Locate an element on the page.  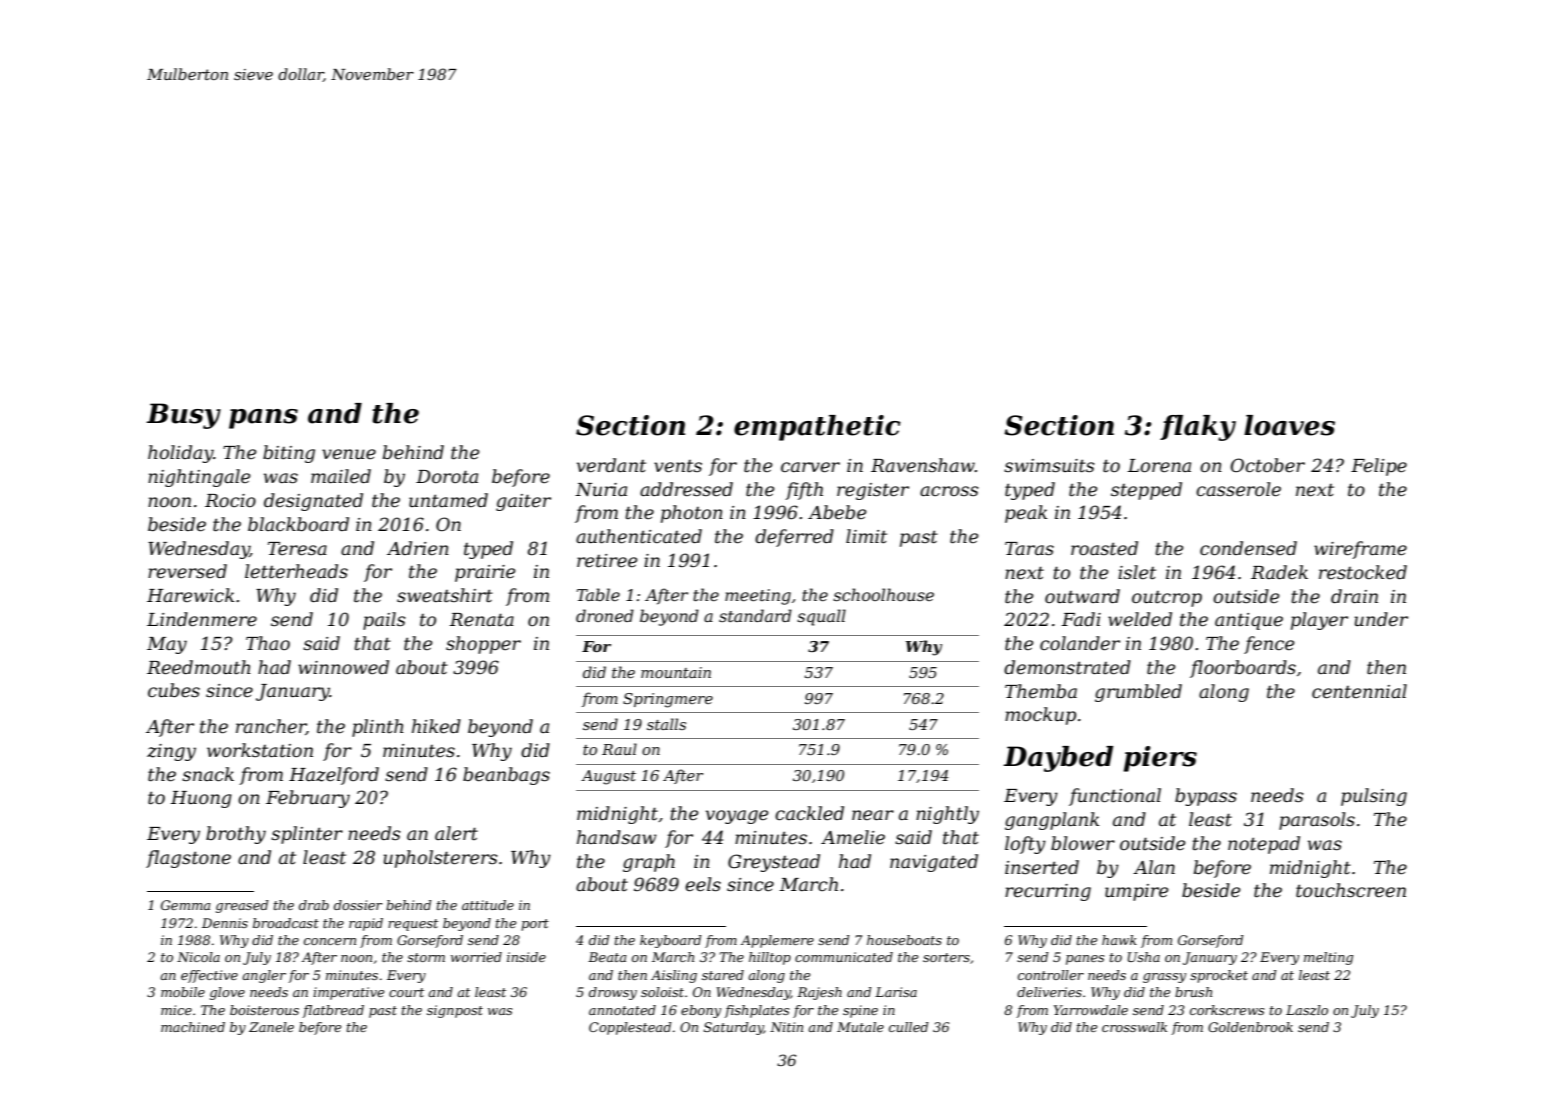
empathetic is located at coordinates (817, 428).
